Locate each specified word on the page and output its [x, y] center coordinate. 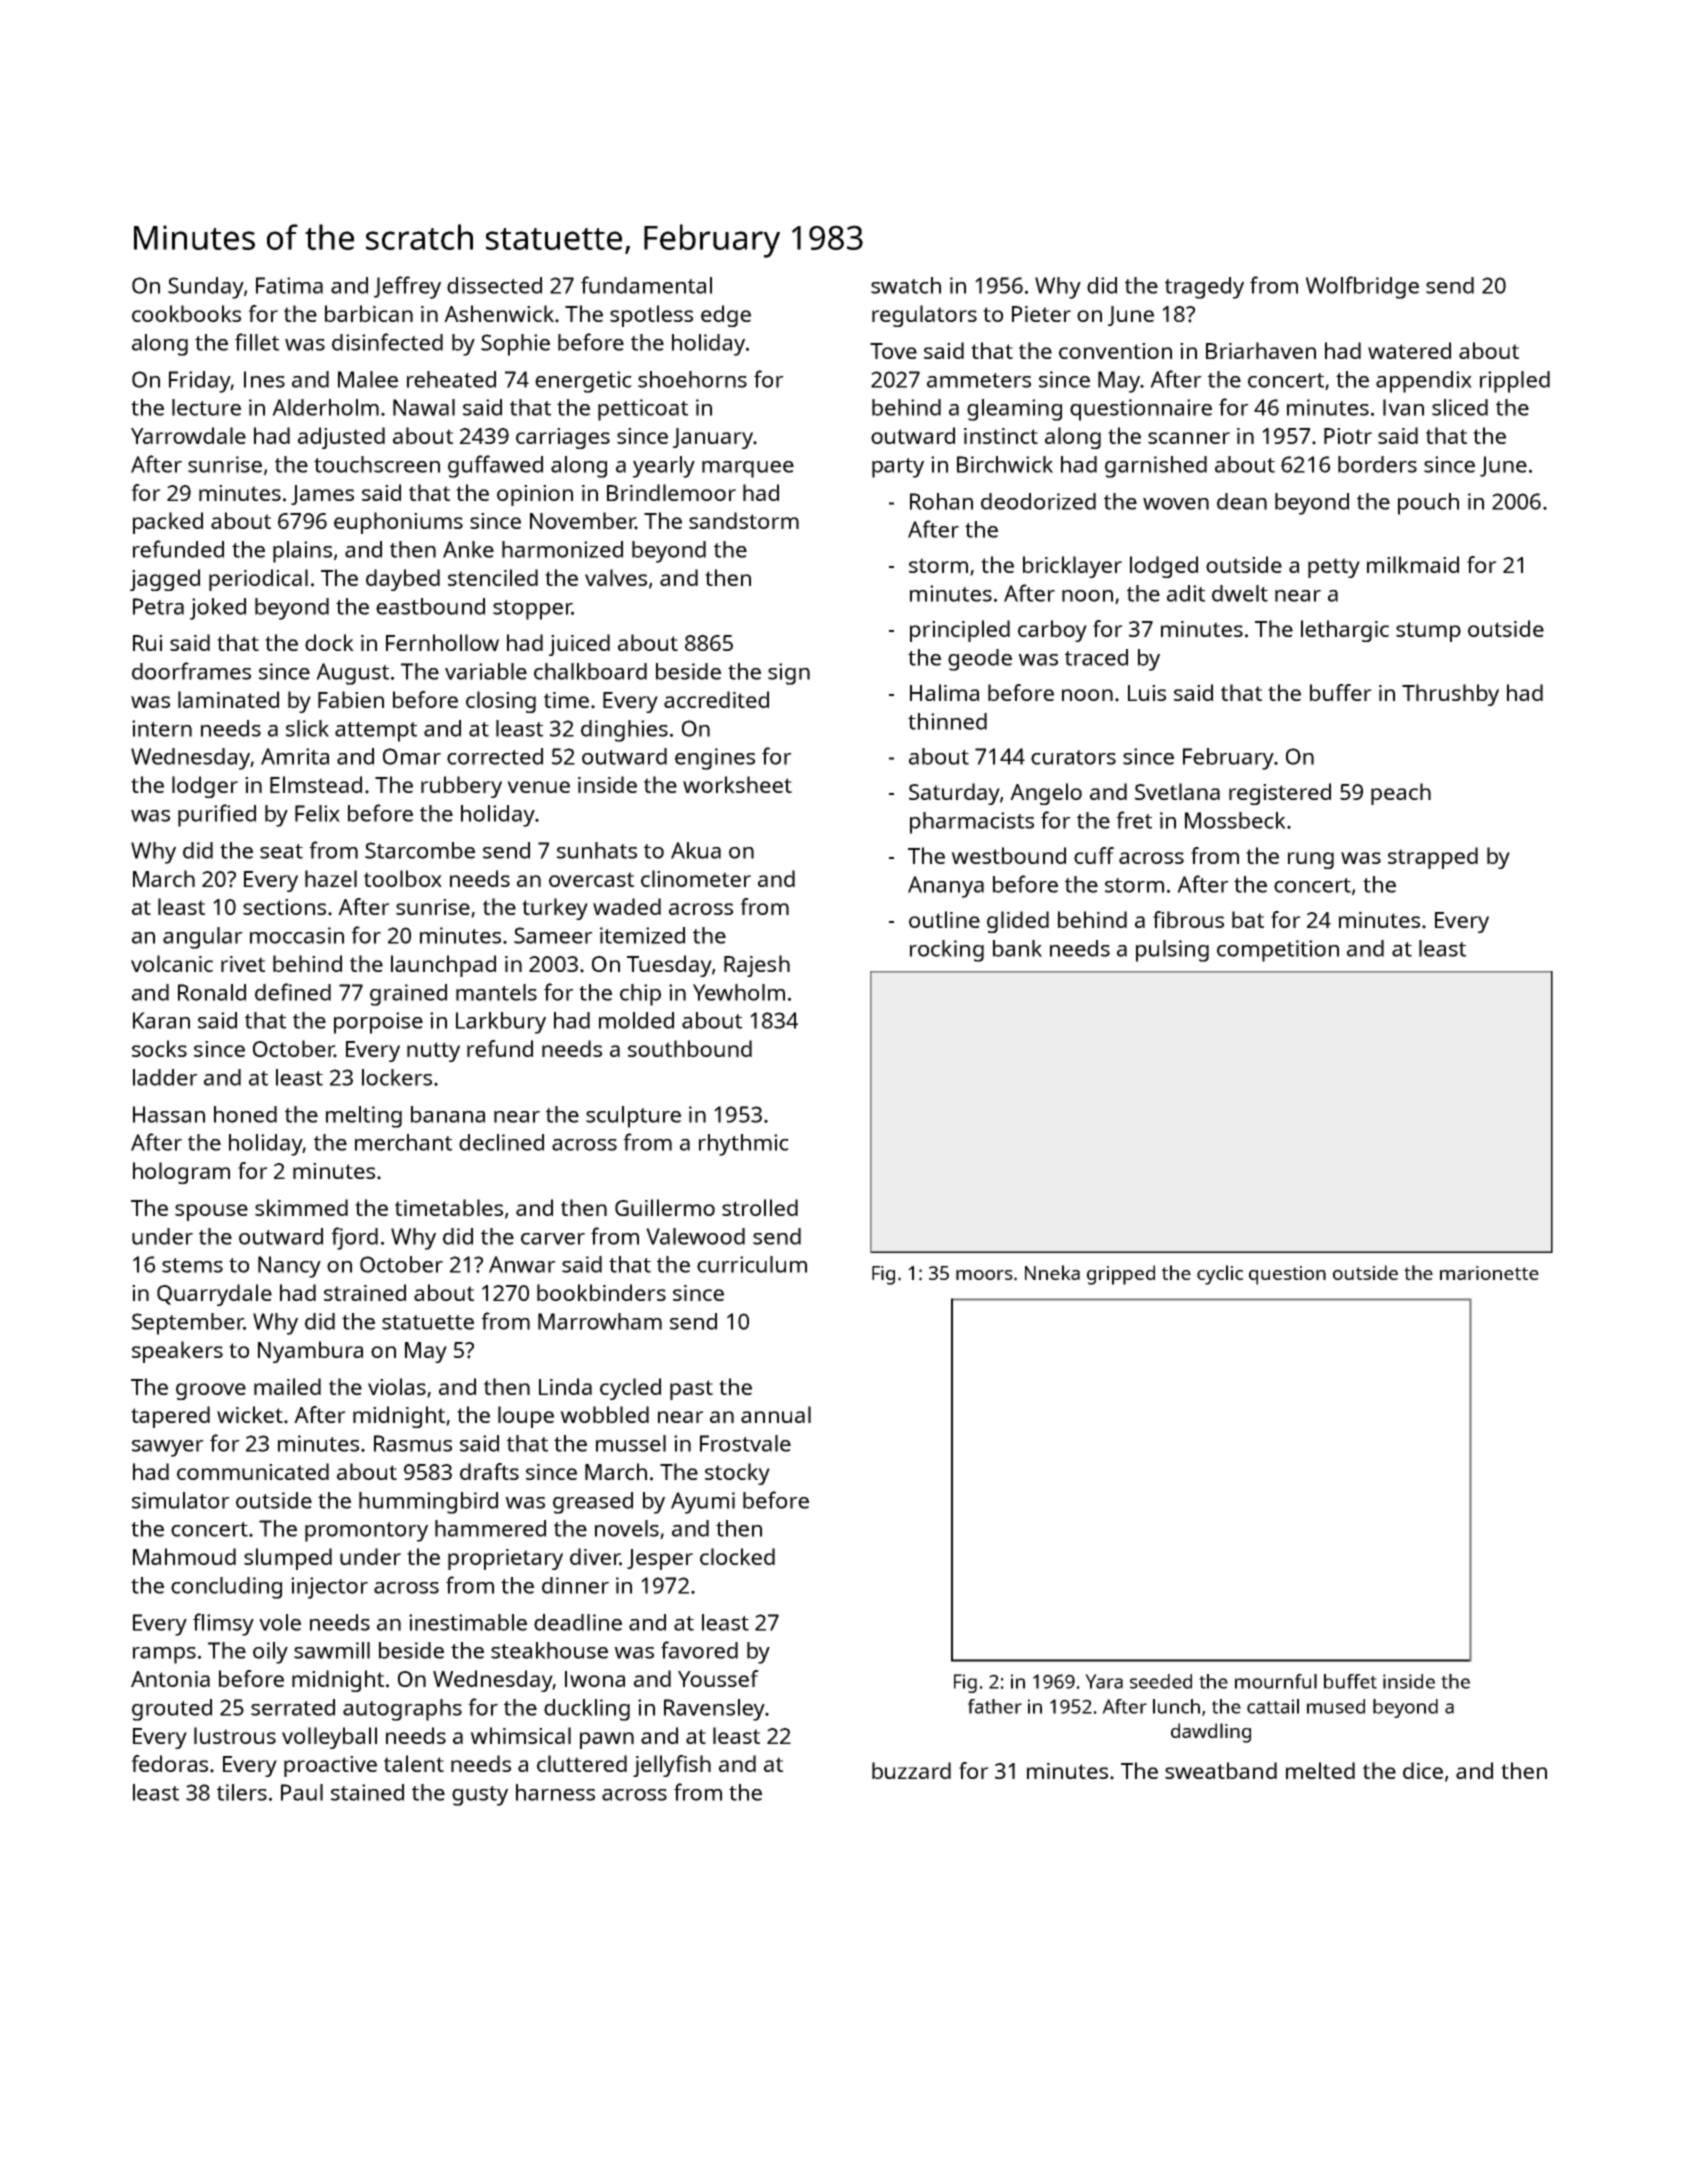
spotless [651, 316]
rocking [947, 951]
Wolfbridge [1362, 287]
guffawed [495, 466]
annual [776, 1414]
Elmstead [316, 784]
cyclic [1220, 1275]
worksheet [737, 784]
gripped [1121, 1275]
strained [365, 1292]
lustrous [235, 1735]
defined [293, 992]
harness [555, 1792]
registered [1280, 794]
